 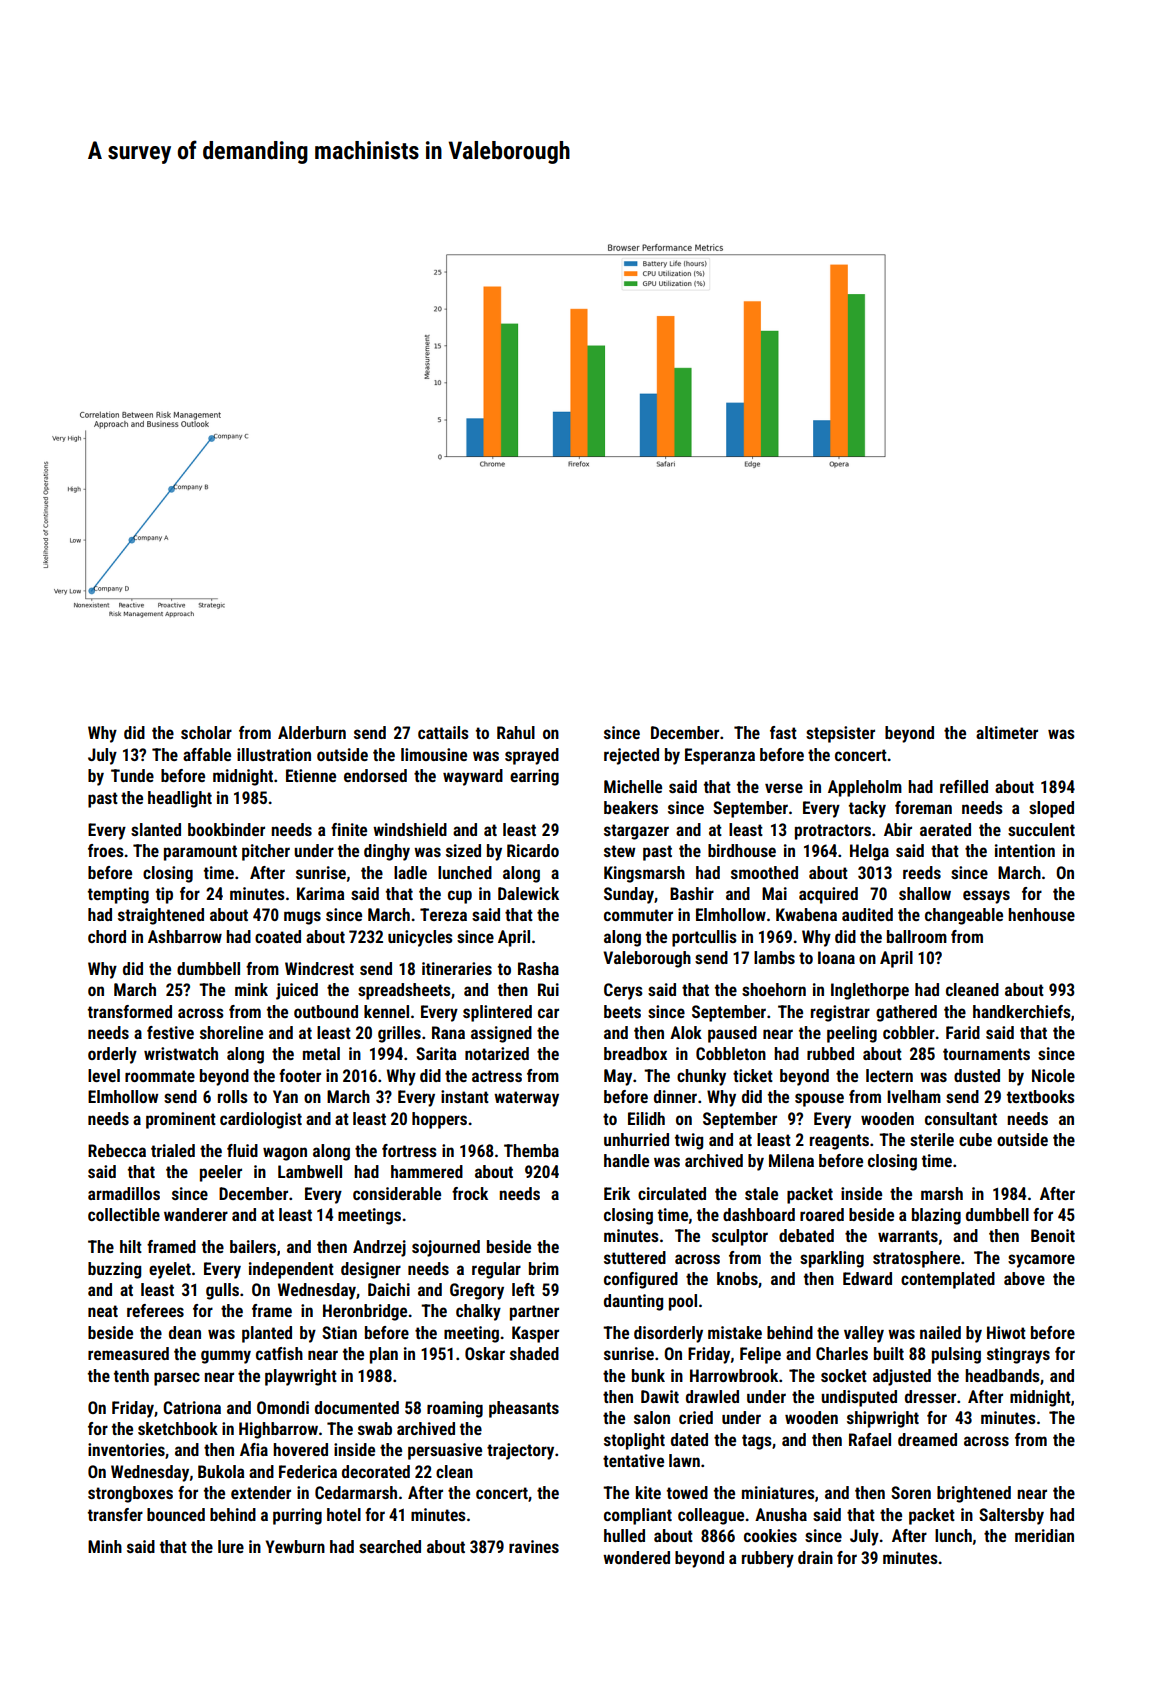 I want to click on refilled, so click(x=964, y=786).
